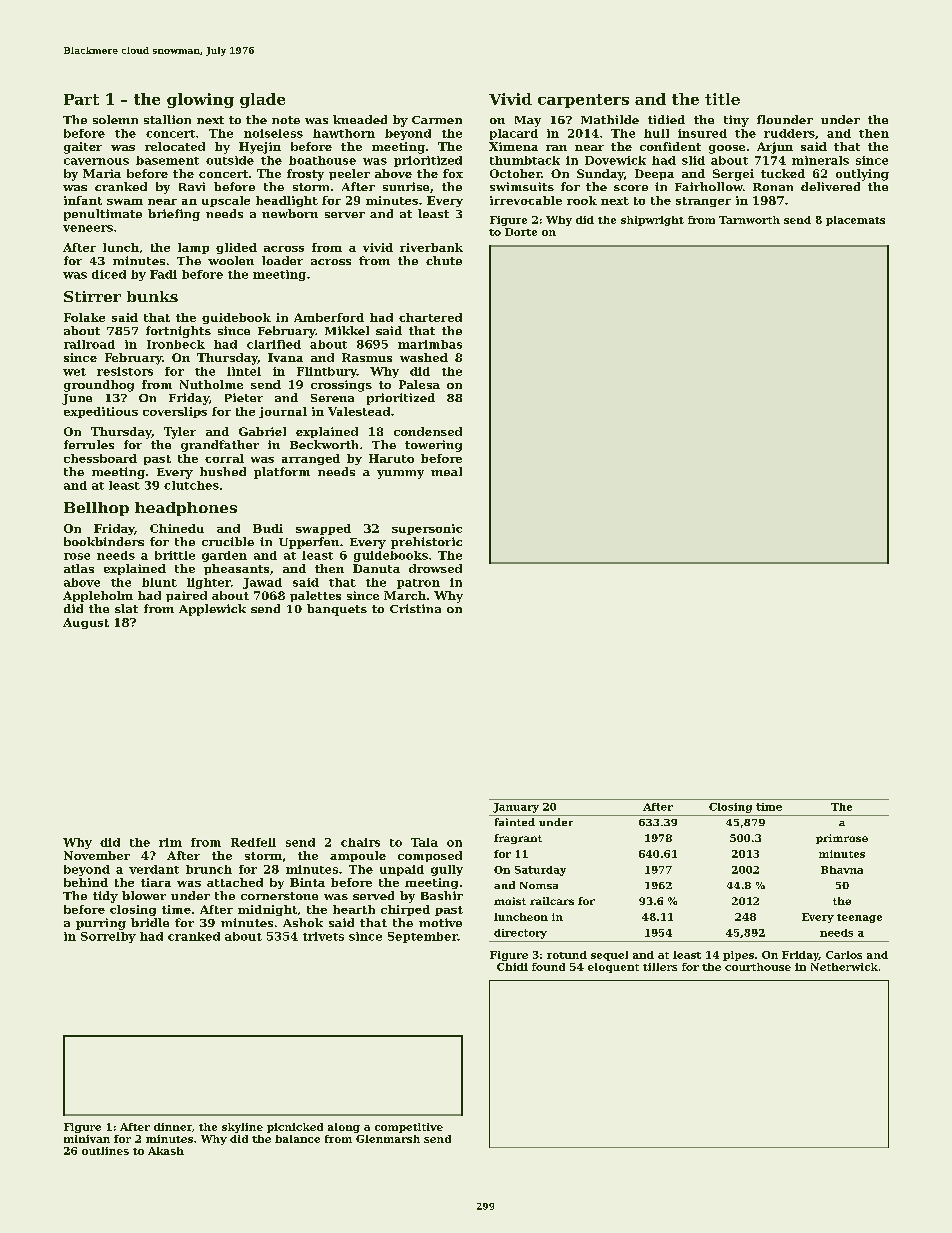  What do you see at coordinates (859, 918) in the screenshot?
I see `teenage` at bounding box center [859, 918].
